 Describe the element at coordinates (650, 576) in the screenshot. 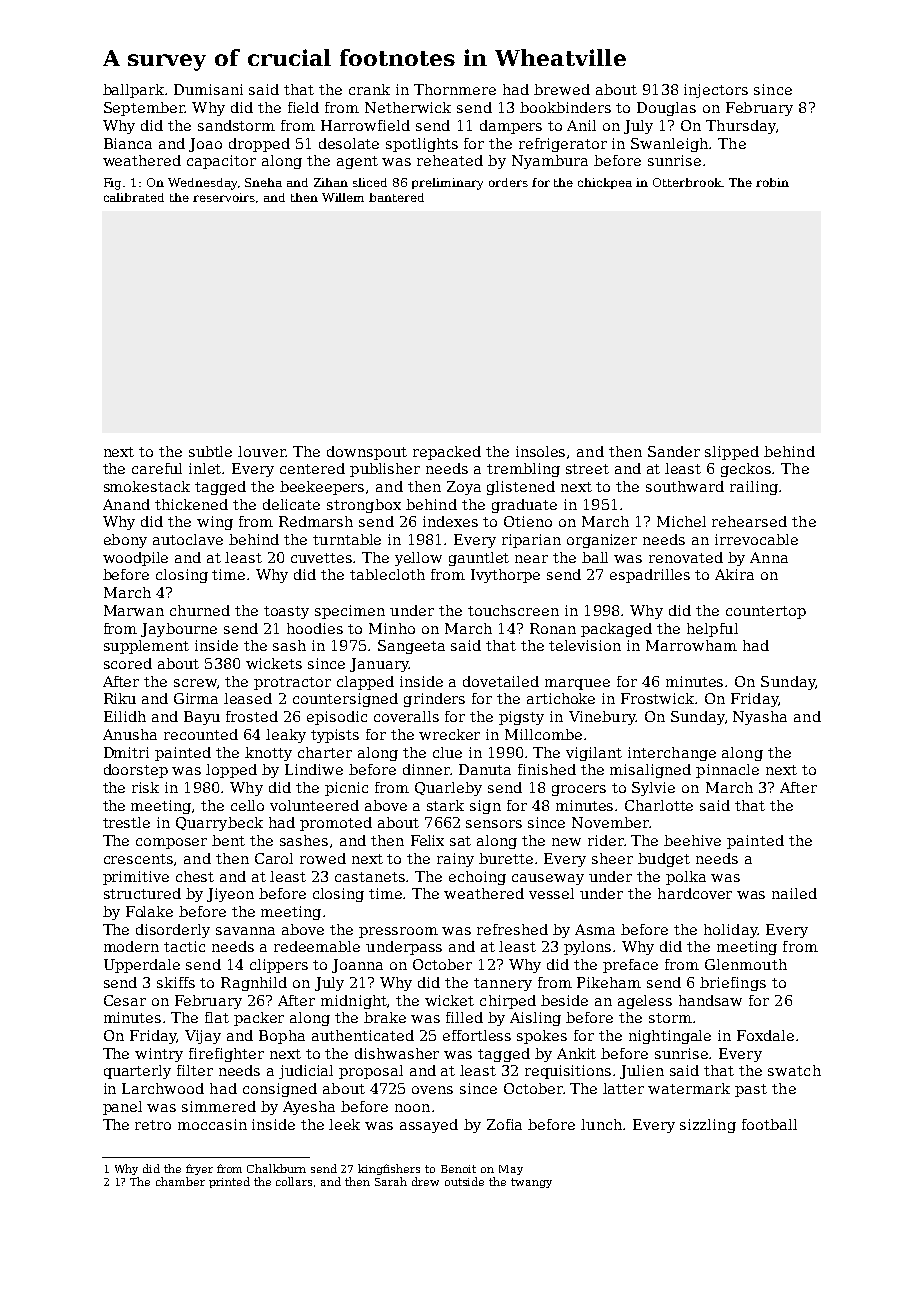

I see `espadrilles` at that location.
